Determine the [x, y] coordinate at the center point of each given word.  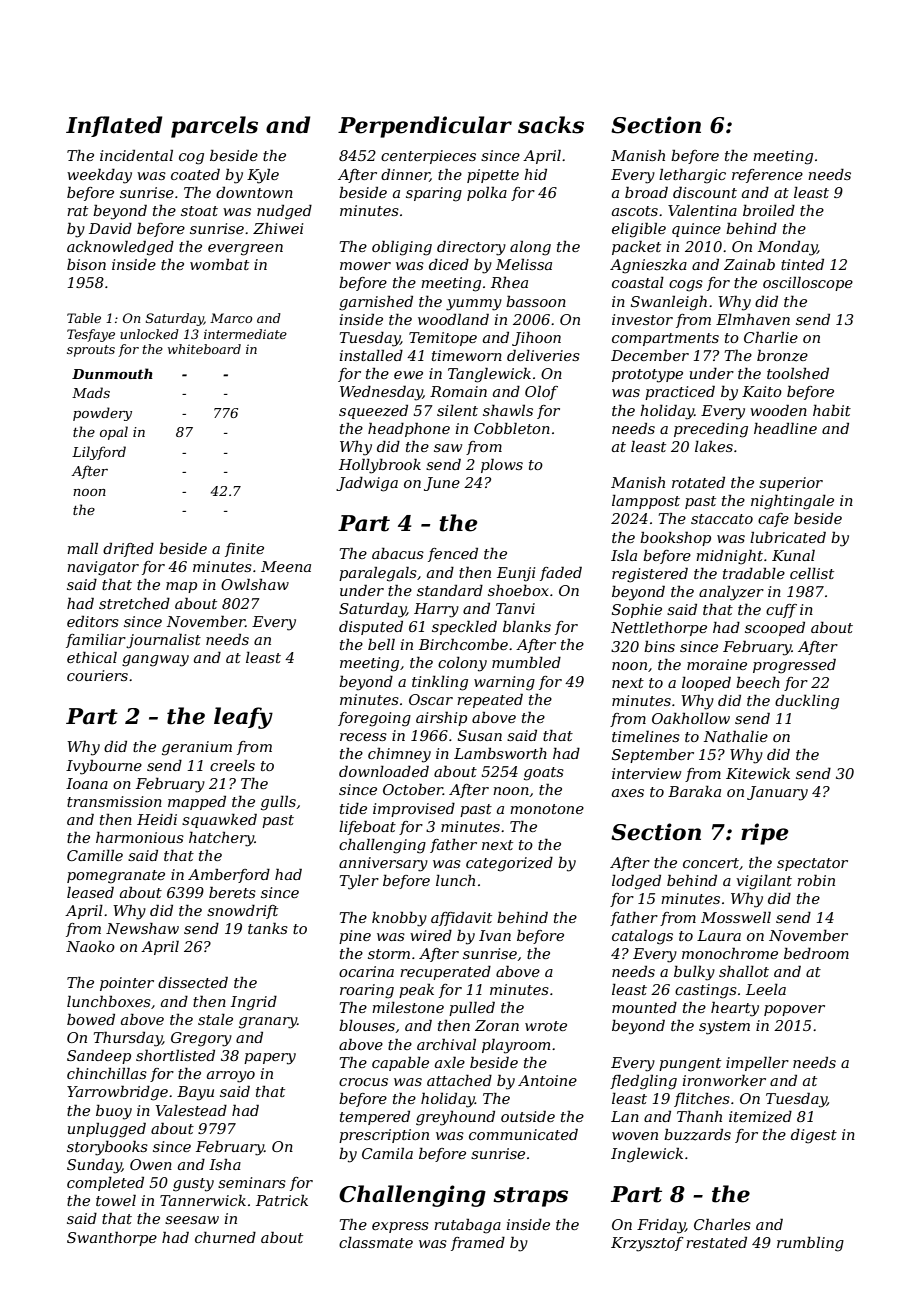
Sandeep [99, 1056]
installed [371, 355]
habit [832, 410]
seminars [252, 1182]
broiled [769, 210]
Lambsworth [500, 753]
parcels [214, 127]
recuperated [445, 973]
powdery [102, 414]
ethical [92, 657]
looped [706, 683]
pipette [493, 176]
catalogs [642, 937]
